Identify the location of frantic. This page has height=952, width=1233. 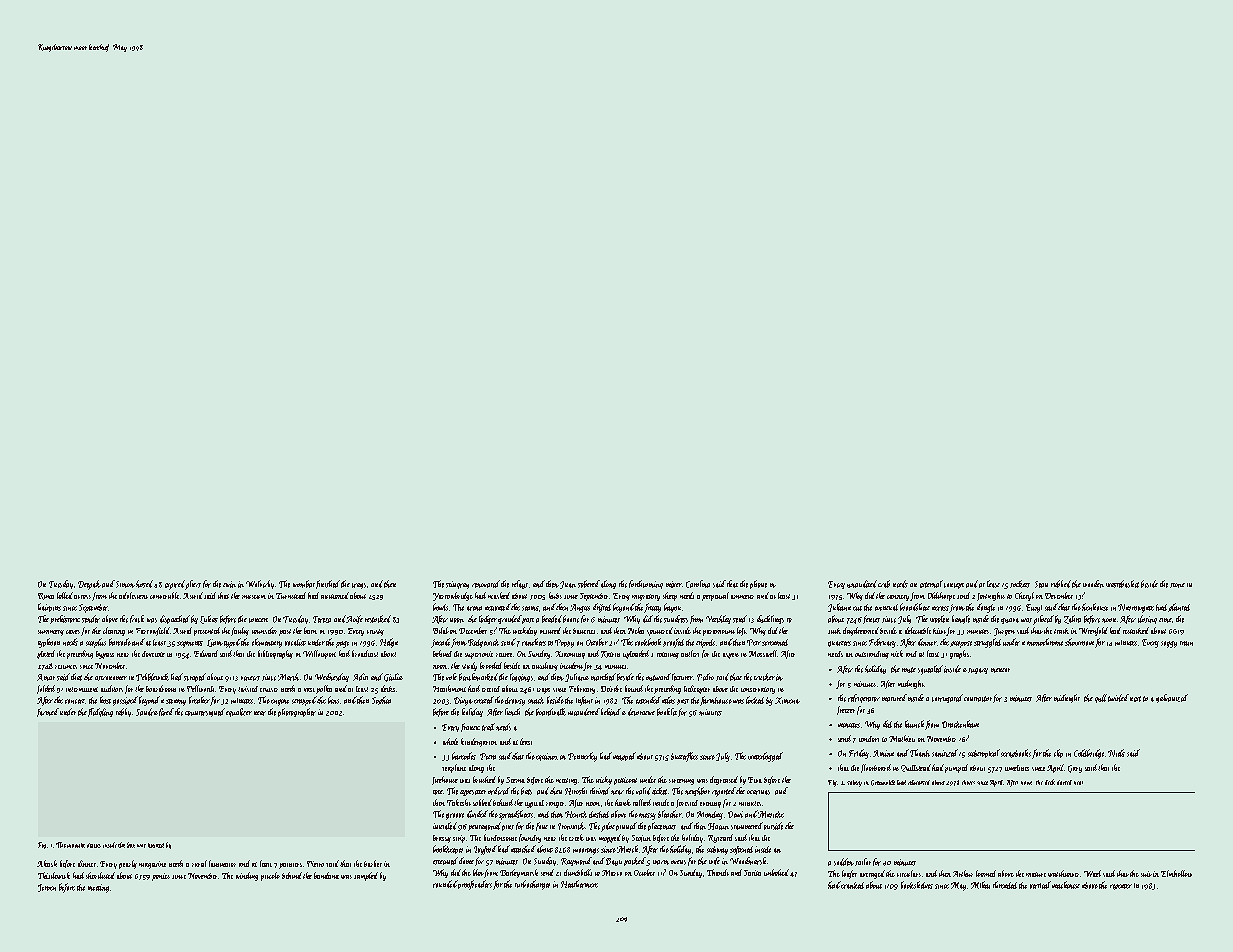
(470, 727).
